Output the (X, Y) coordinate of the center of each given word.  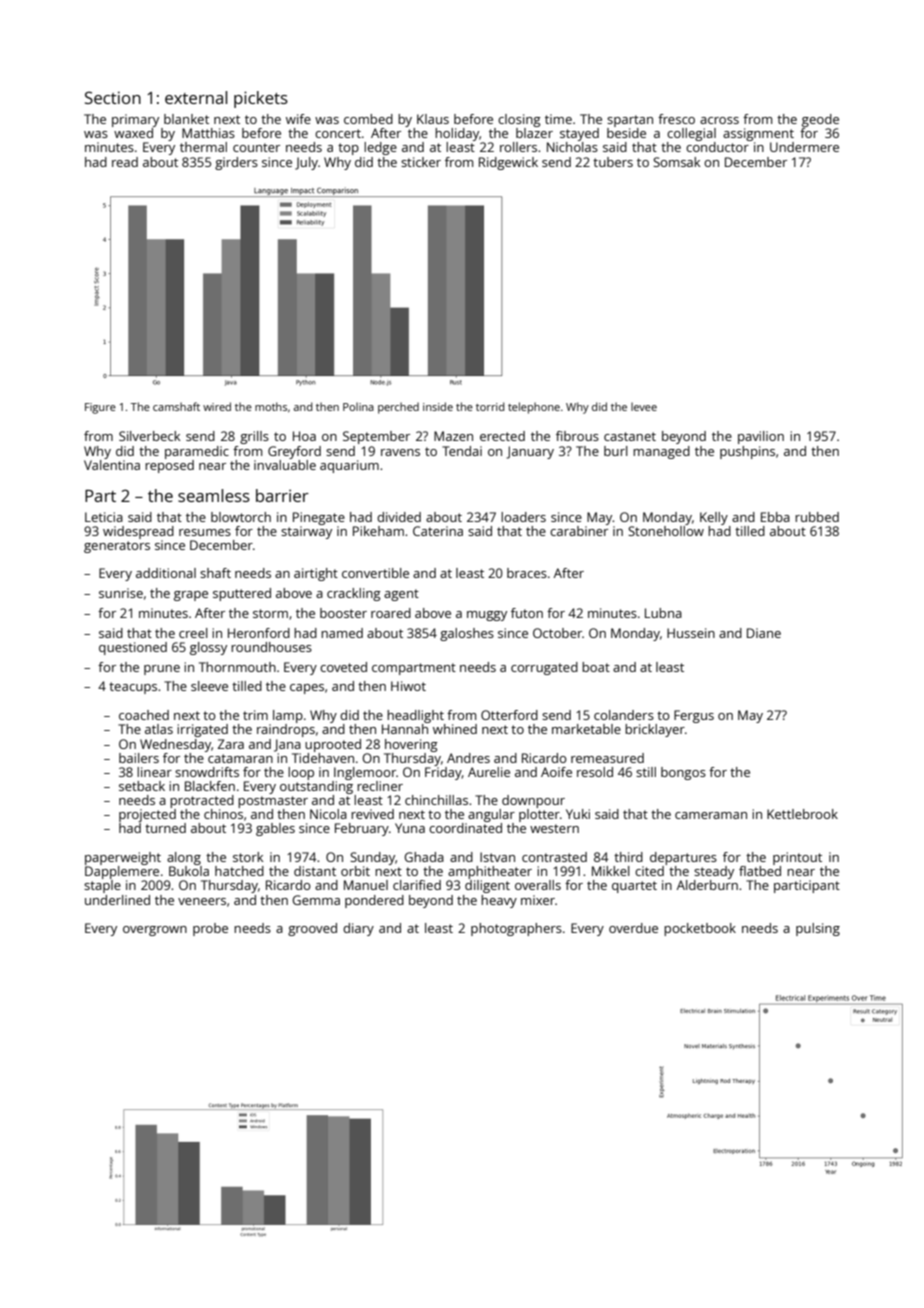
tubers (613, 162)
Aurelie (489, 772)
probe (210, 929)
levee (644, 406)
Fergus (694, 716)
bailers (139, 758)
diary (358, 929)
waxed (133, 133)
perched (398, 408)
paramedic (197, 452)
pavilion (761, 437)
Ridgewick (508, 163)
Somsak (676, 162)
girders (236, 163)
